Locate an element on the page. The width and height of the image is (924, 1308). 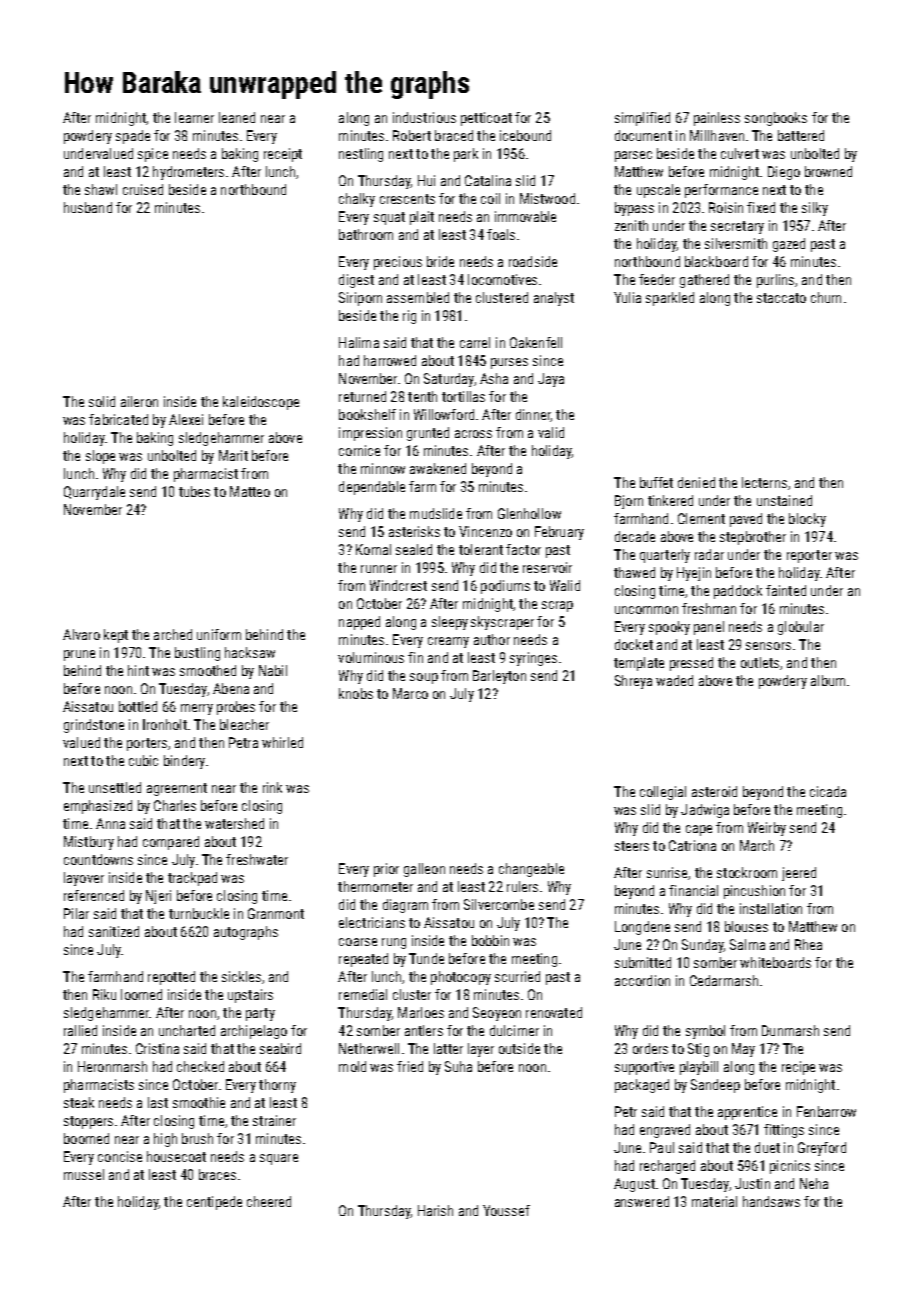
industrious is located at coordinates (424, 117).
